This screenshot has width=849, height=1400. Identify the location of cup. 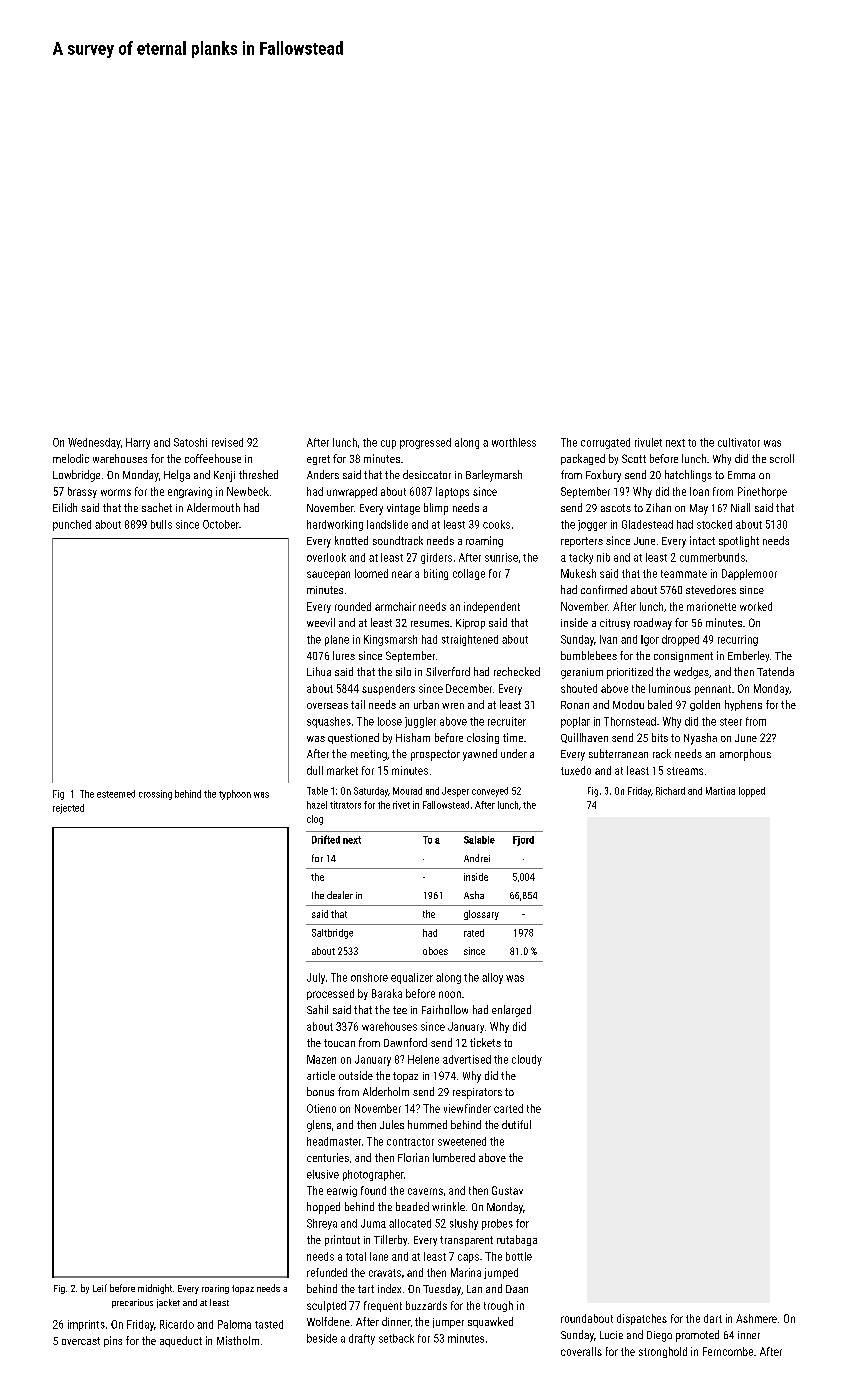
(388, 444).
